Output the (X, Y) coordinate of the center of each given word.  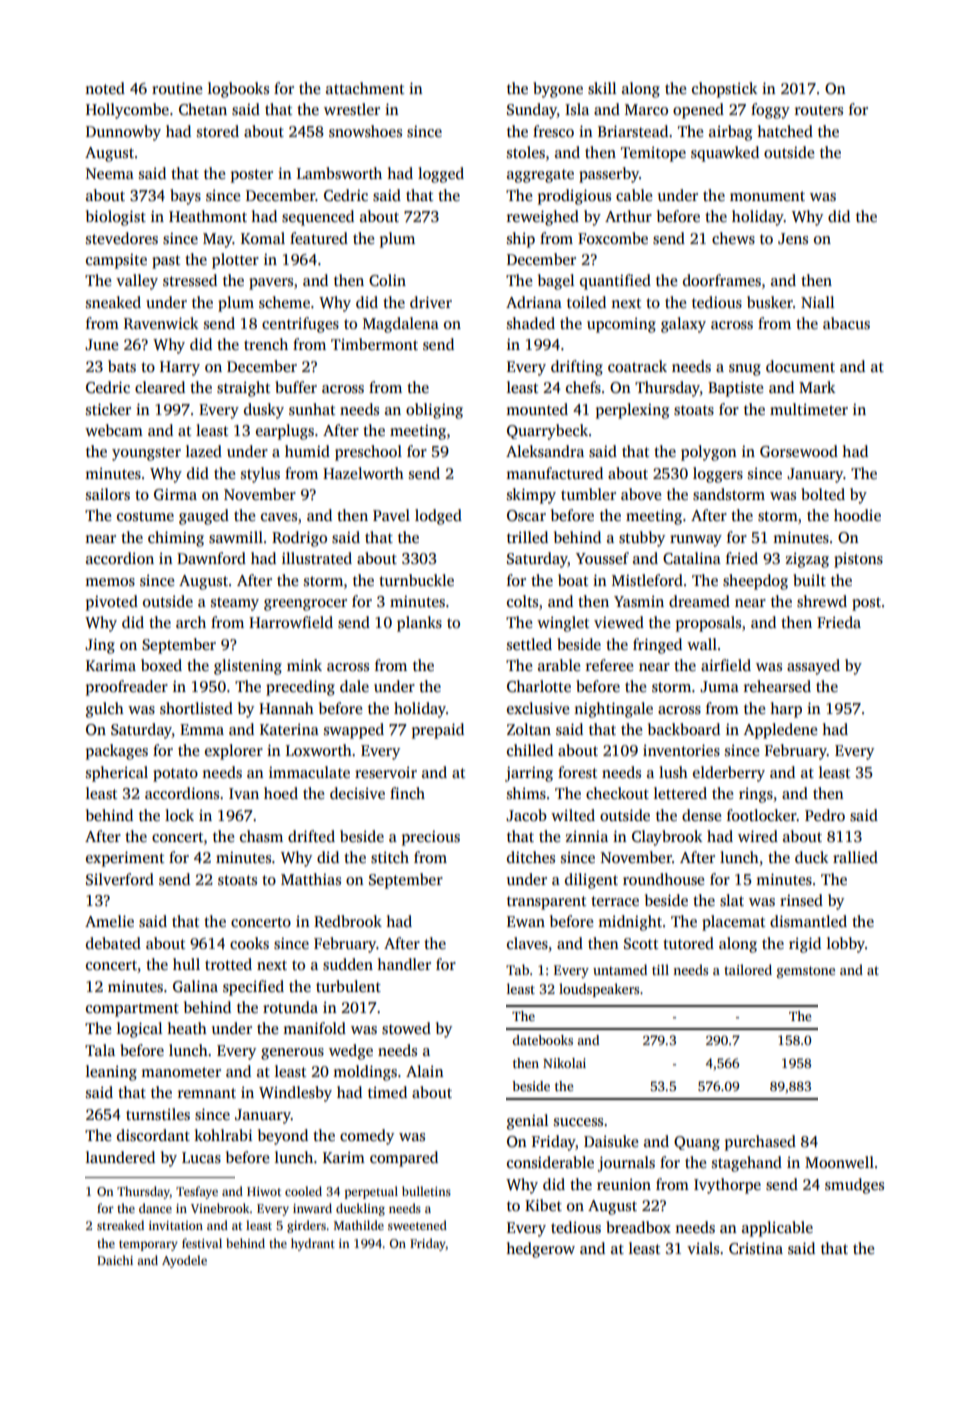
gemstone (806, 972)
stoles (526, 152)
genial (527, 1122)
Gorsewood (799, 451)
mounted (537, 409)
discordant (153, 1135)
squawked (725, 154)
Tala (100, 1050)
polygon (709, 453)
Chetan (203, 109)
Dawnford (211, 558)
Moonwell (839, 1162)
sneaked (113, 302)
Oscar (526, 516)
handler (404, 964)
